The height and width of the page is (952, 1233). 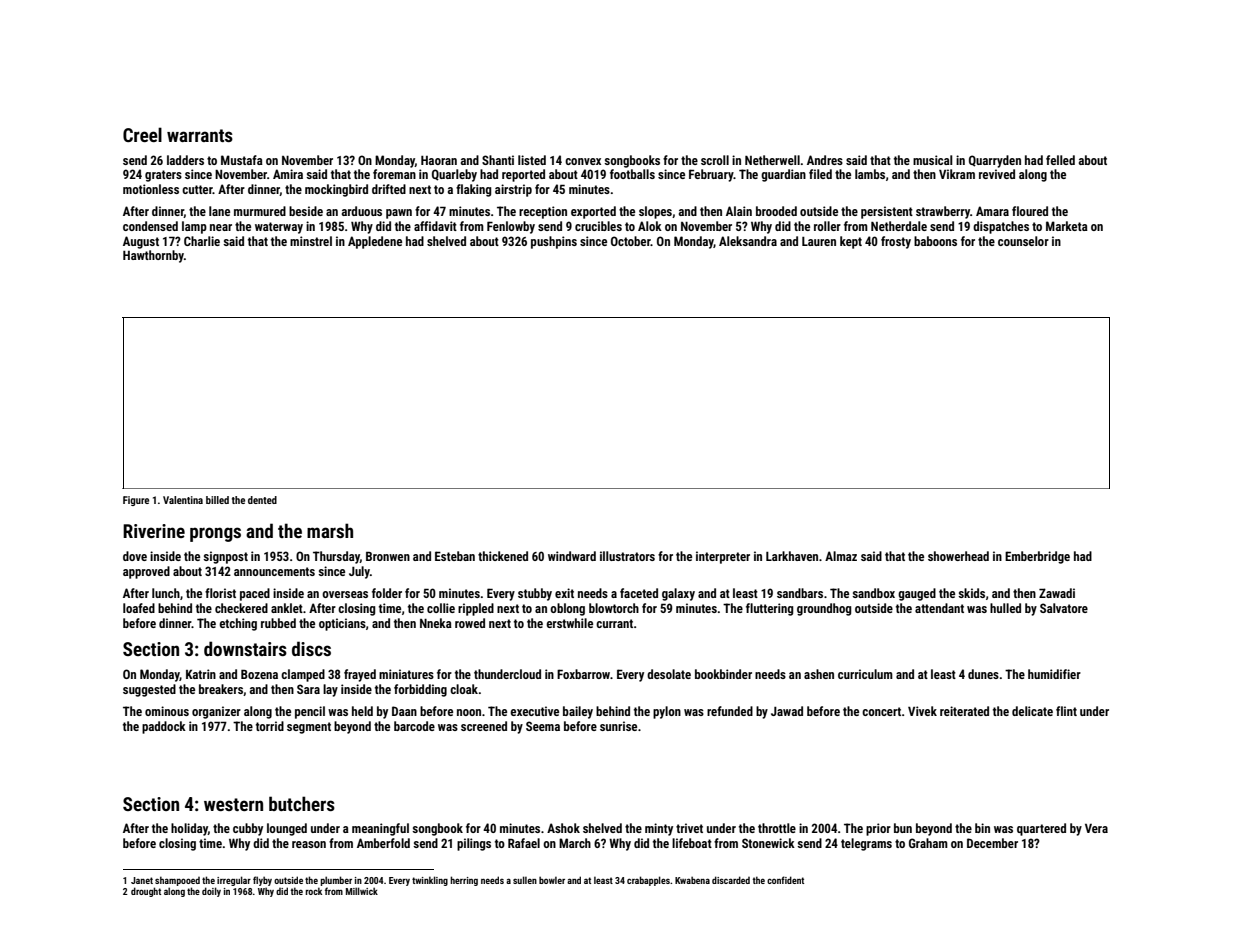 What do you see at coordinates (1060, 160) in the page?
I see `felled` at bounding box center [1060, 160].
